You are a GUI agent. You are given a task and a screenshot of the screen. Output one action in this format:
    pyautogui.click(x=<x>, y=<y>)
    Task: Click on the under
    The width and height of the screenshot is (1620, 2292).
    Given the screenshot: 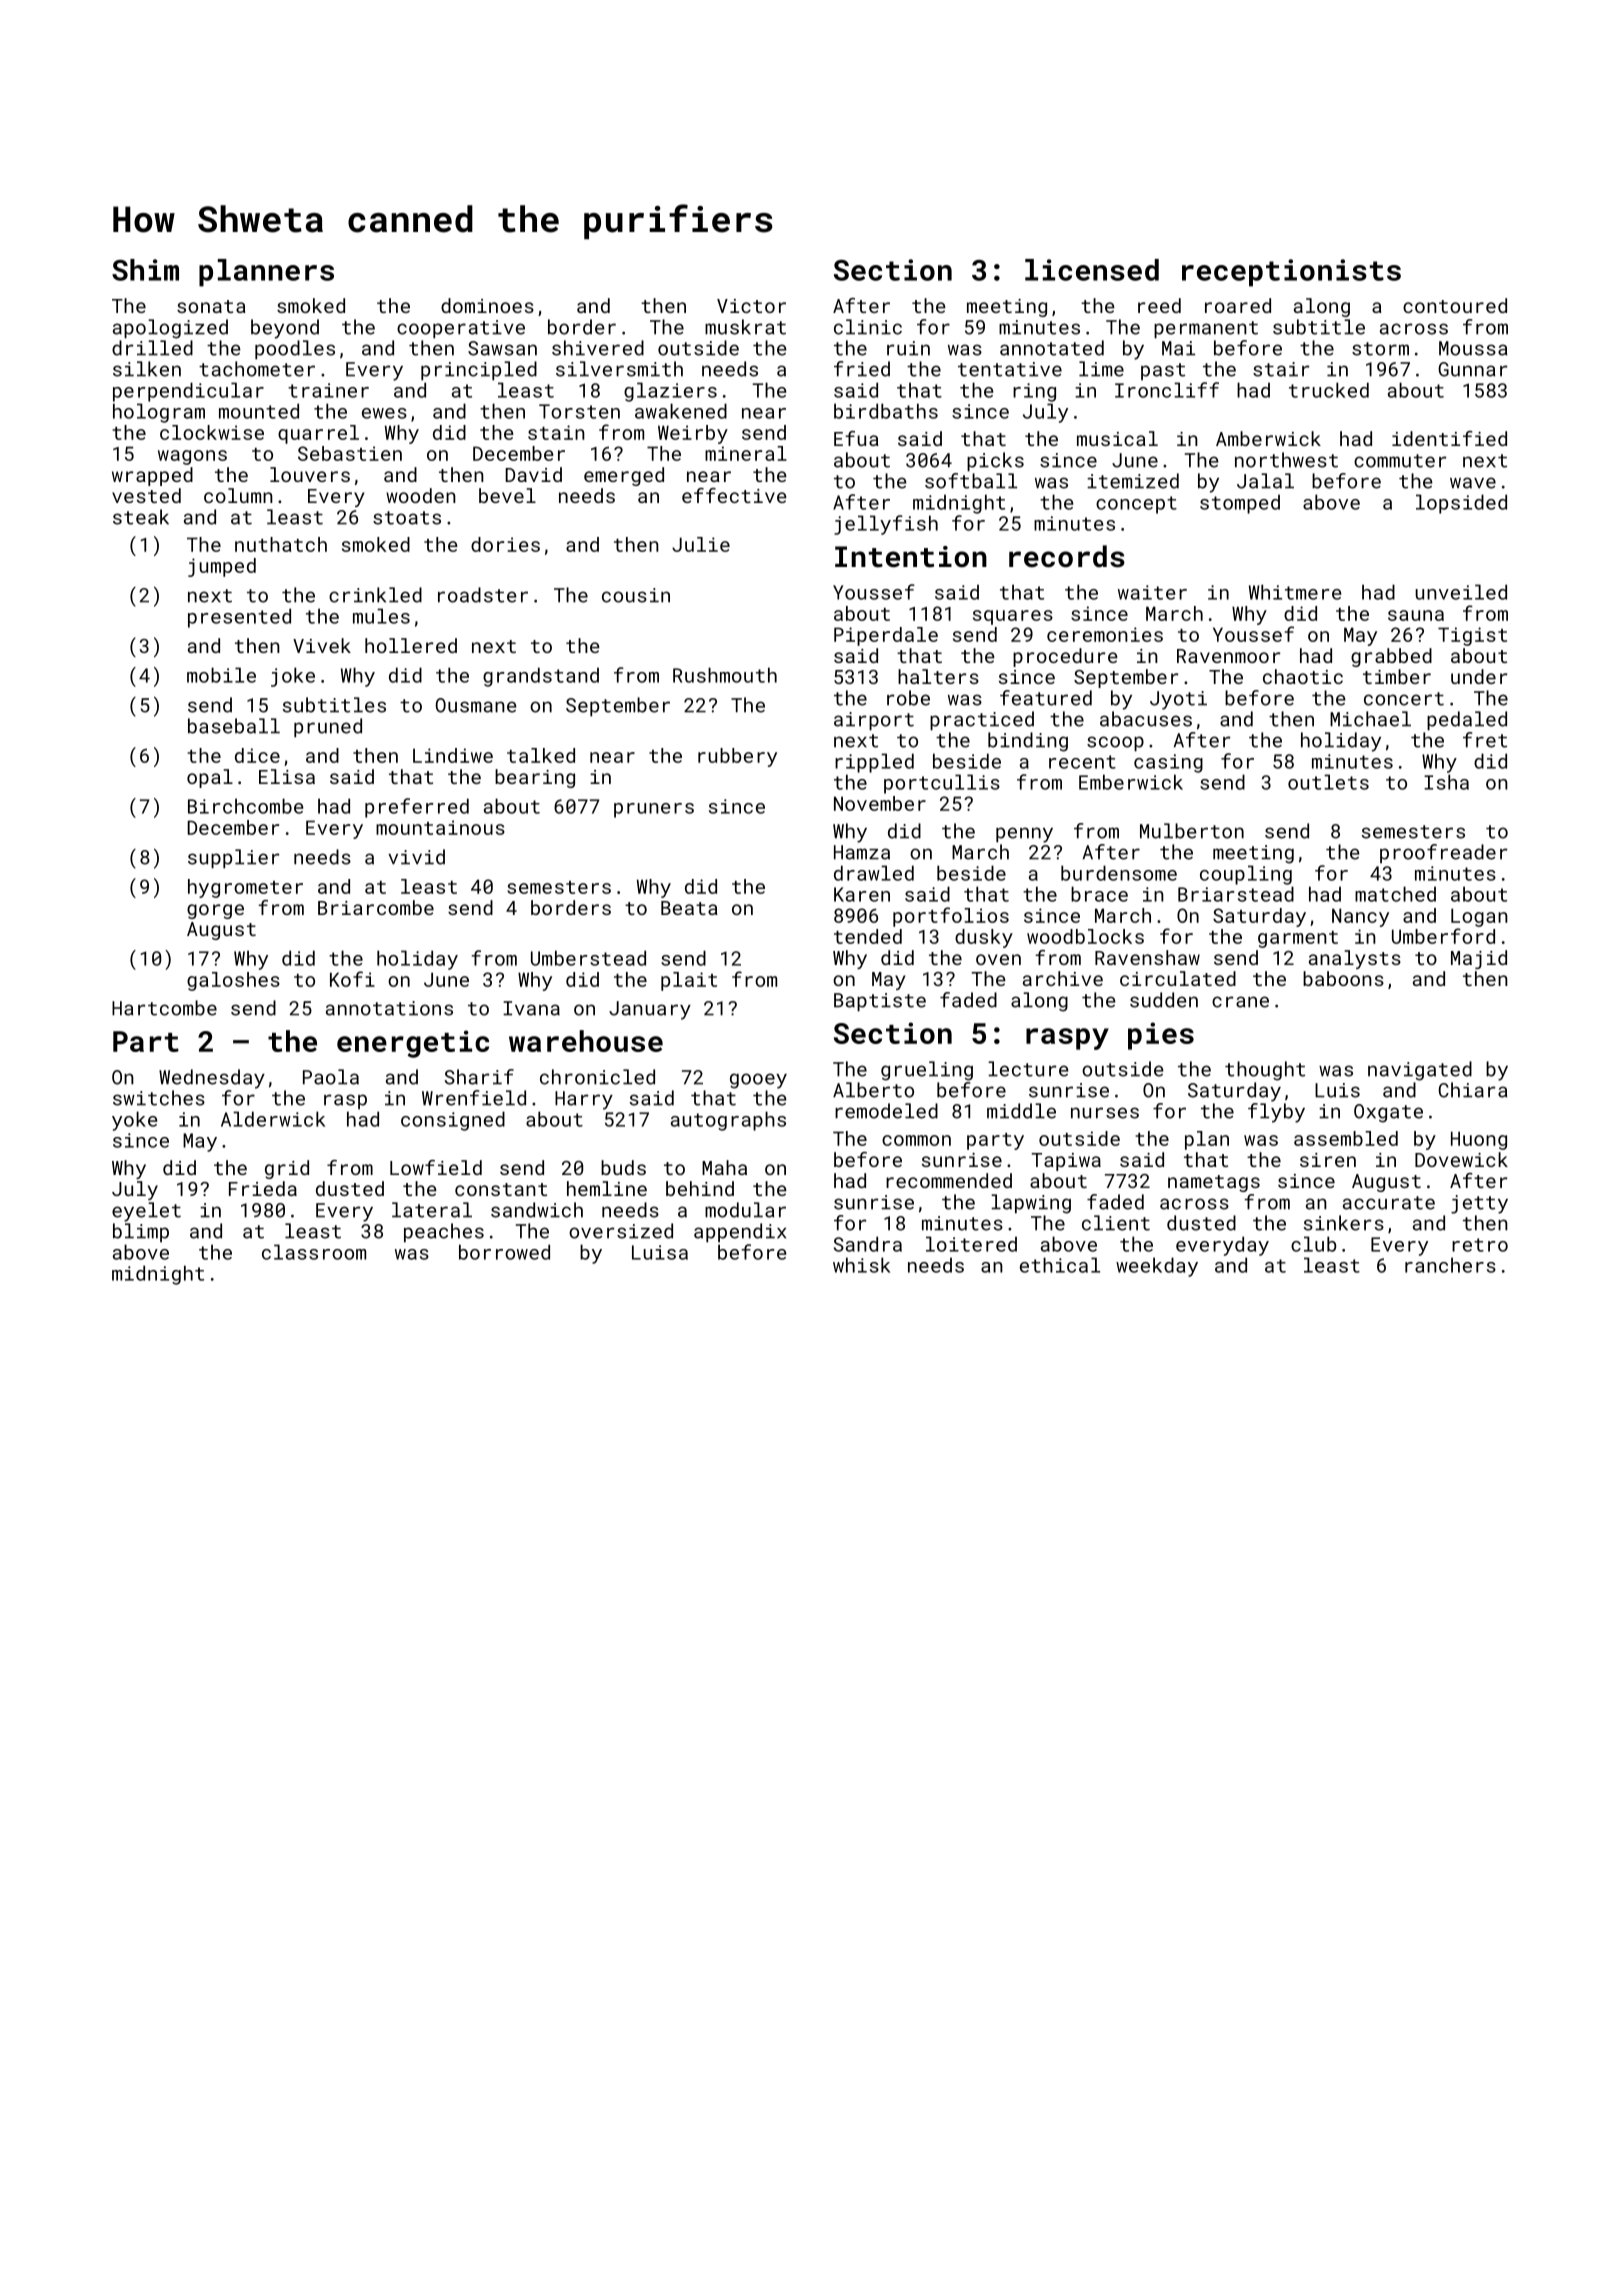 What is the action you would take?
    pyautogui.click(x=1479, y=676)
